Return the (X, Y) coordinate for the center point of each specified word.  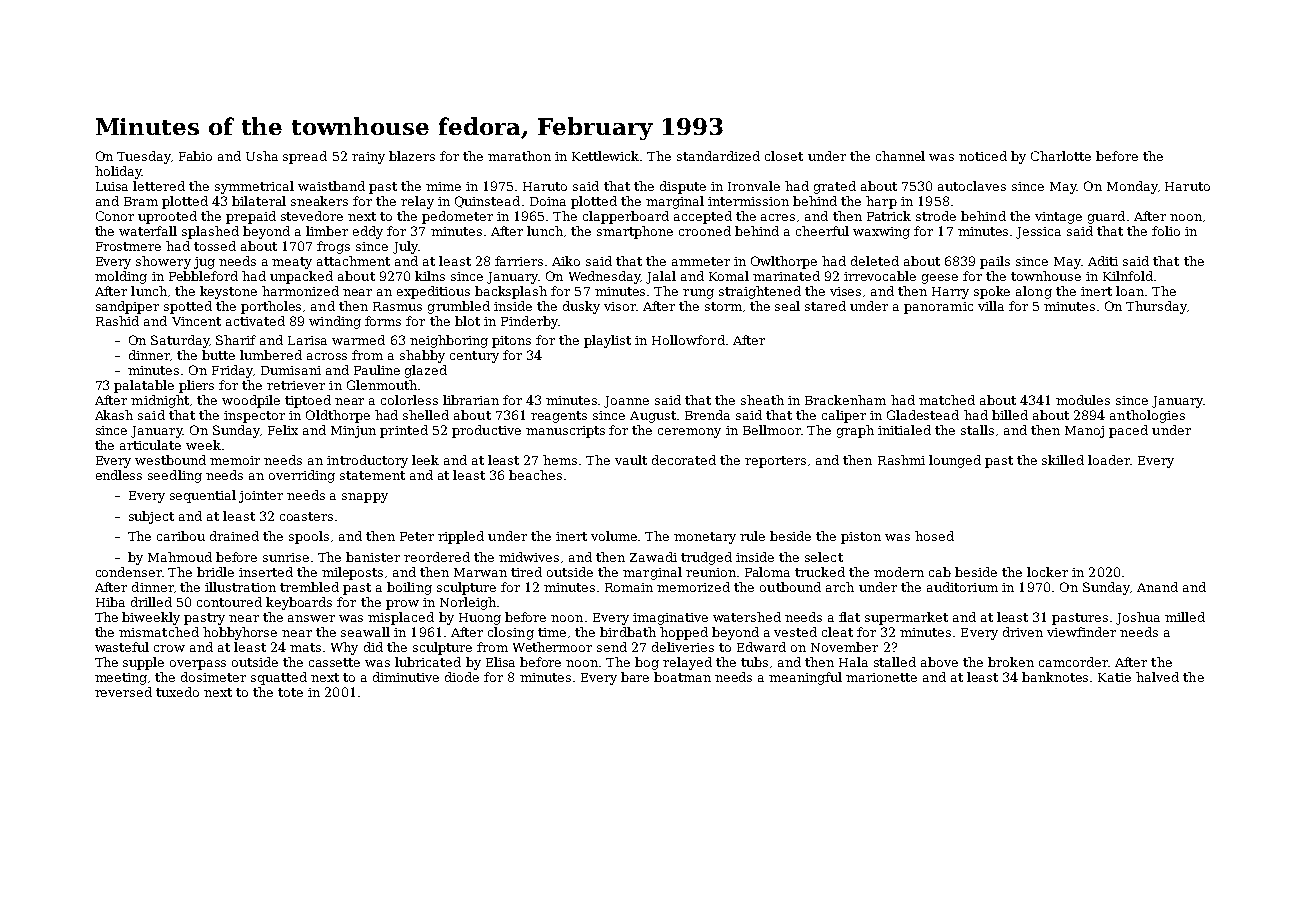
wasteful (122, 647)
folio (1166, 231)
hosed (934, 536)
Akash (114, 415)
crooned (705, 231)
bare (635, 677)
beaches (535, 475)
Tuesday (144, 157)
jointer (261, 497)
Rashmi (901, 460)
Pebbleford (203, 276)
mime (443, 186)
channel (900, 156)
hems (560, 460)
